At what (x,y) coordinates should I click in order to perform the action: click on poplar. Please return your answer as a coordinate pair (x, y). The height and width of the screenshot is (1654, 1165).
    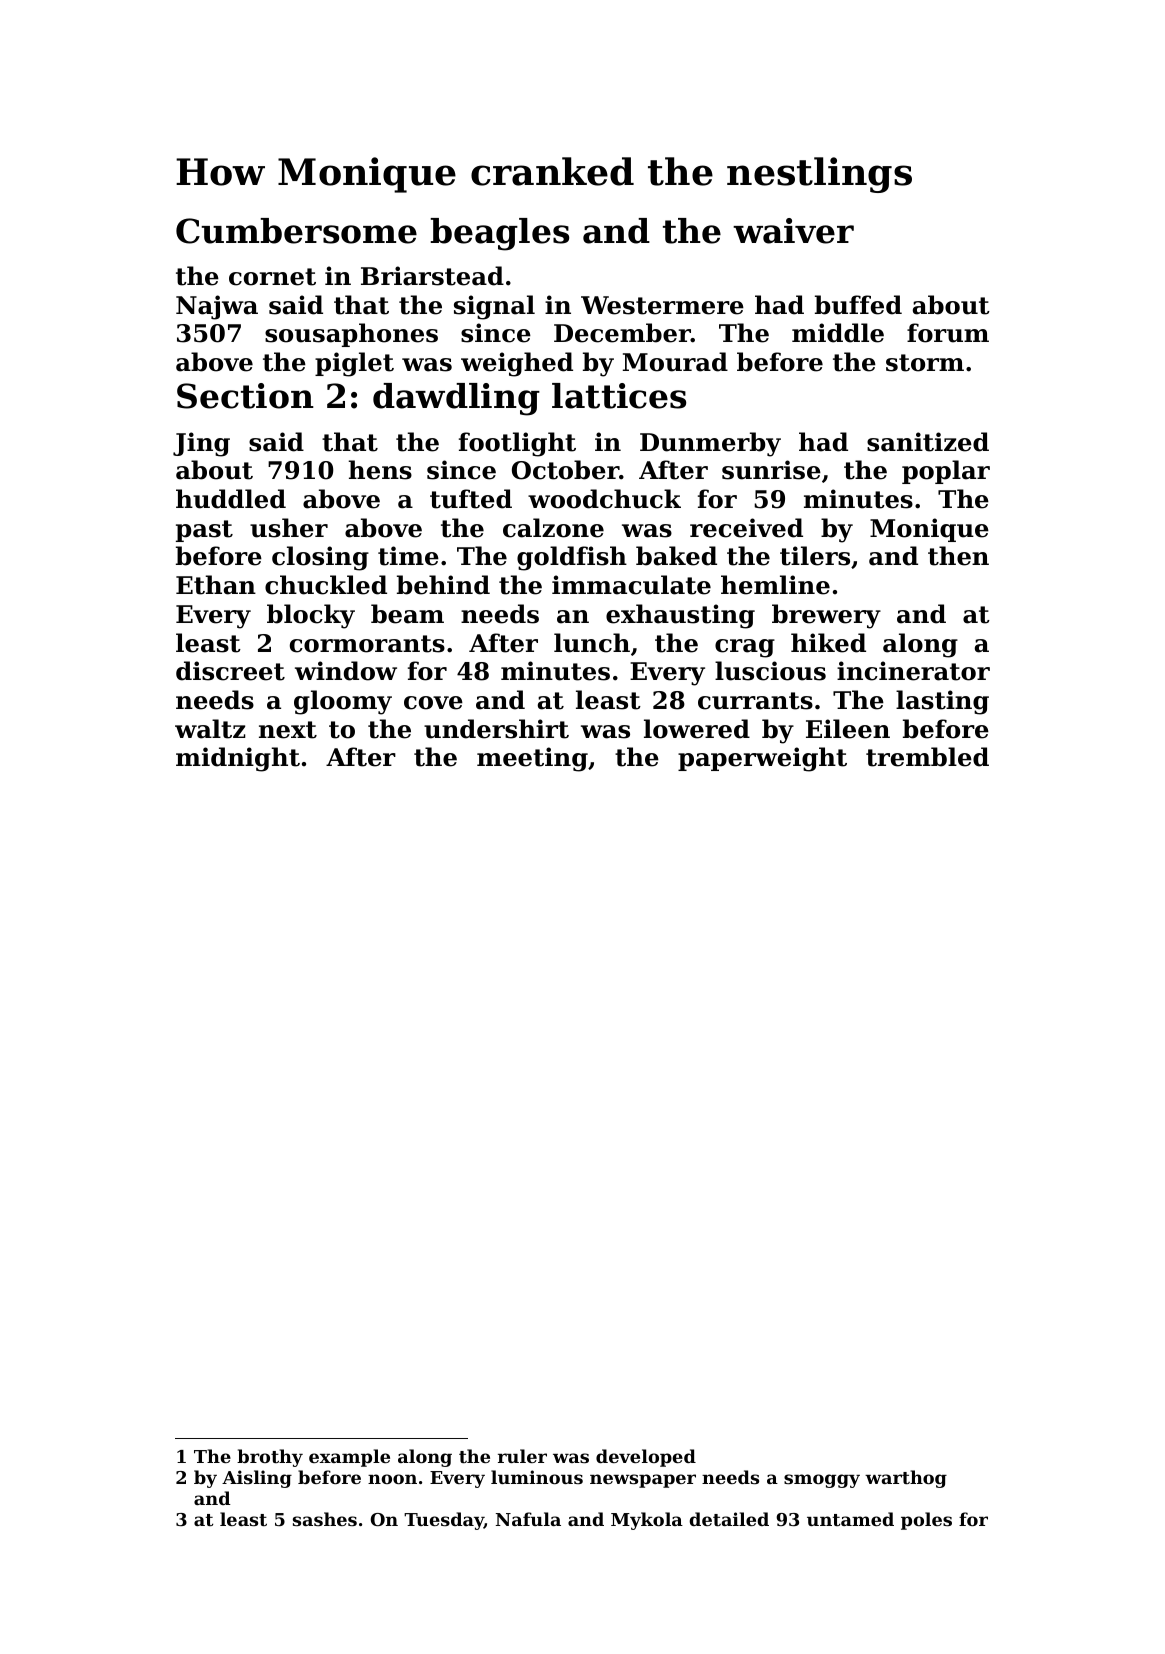
    Looking at the image, I should click on (946, 472).
